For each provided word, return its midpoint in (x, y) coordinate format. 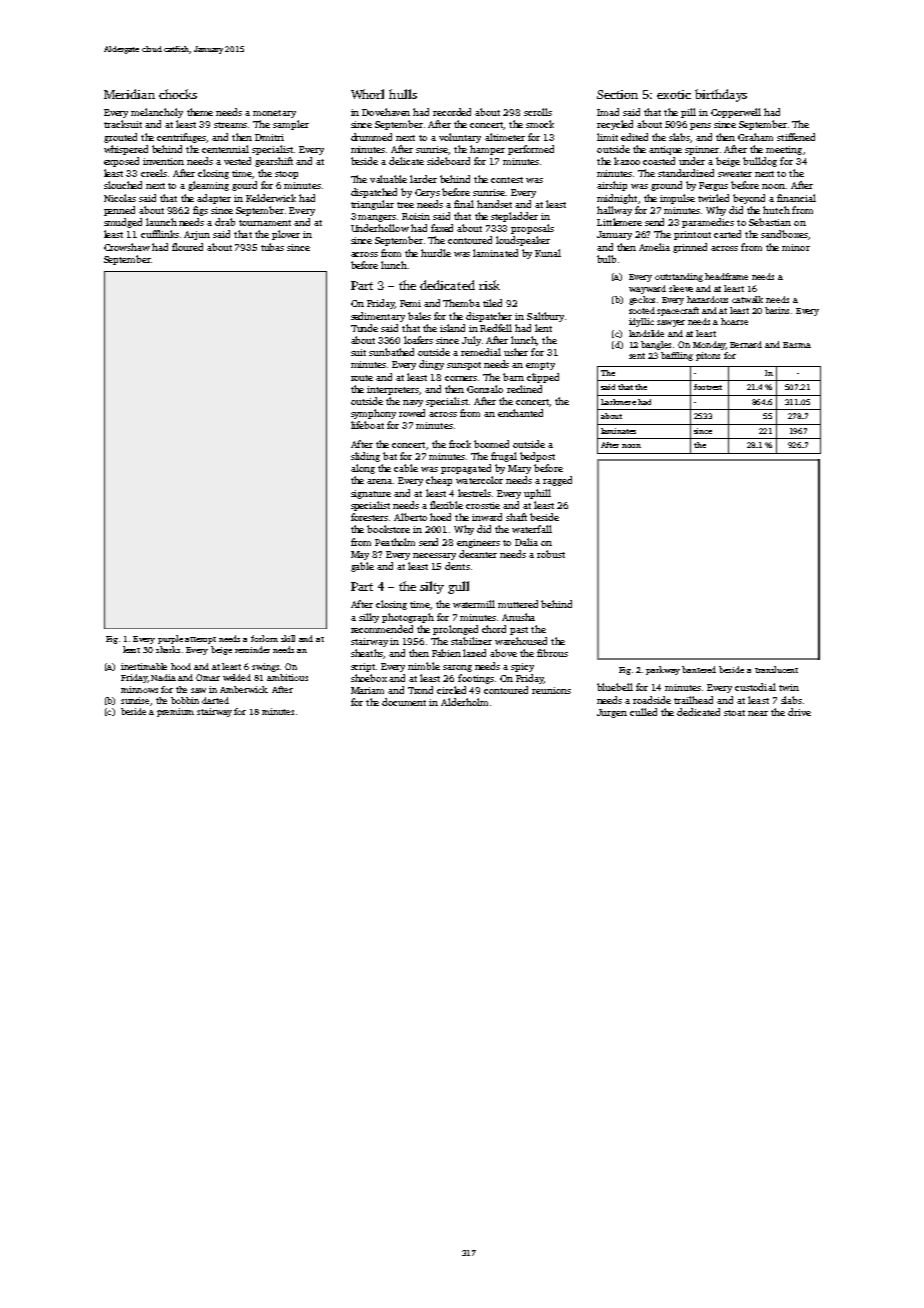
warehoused (521, 641)
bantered (699, 669)
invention (163, 161)
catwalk (747, 299)
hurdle (436, 253)
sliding (365, 457)
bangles (656, 345)
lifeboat (367, 425)
